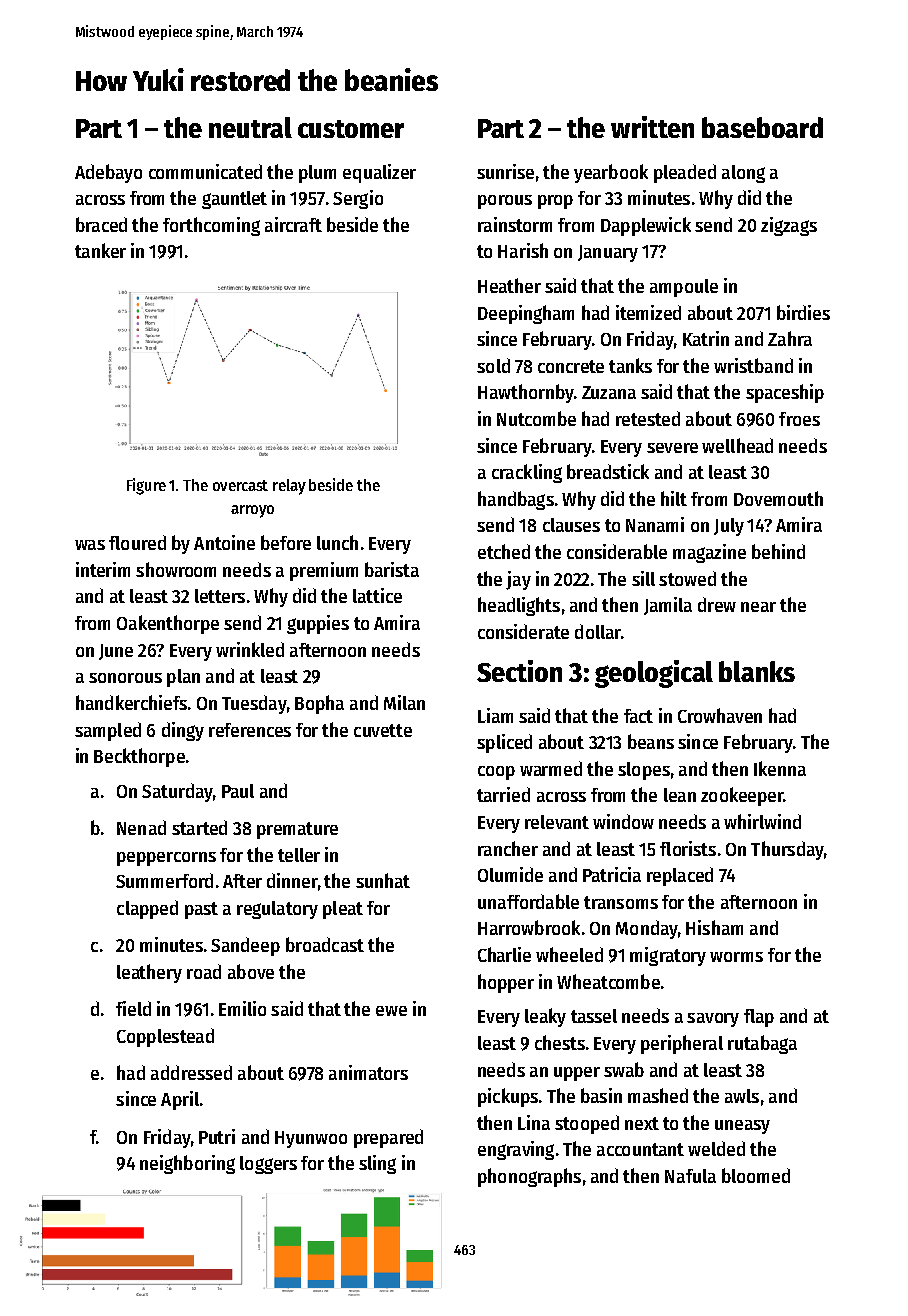  What do you see at coordinates (187, 1164) in the page?
I see `neighboring` at bounding box center [187, 1164].
